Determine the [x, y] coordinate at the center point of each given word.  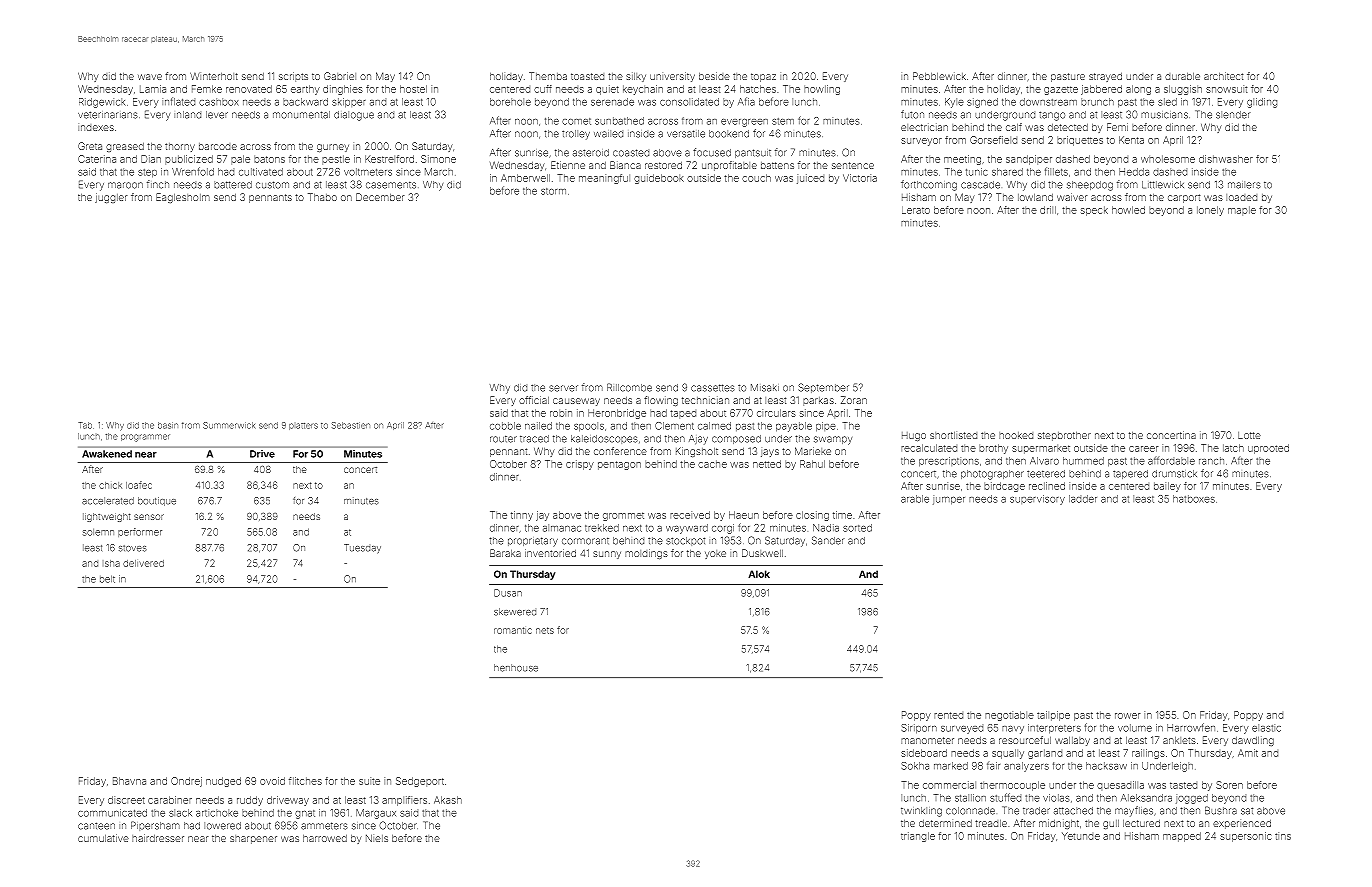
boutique [157, 501]
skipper [349, 103]
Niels [377, 838]
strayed [1105, 77]
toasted [587, 76]
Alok [759, 574]
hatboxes [1194, 499]
